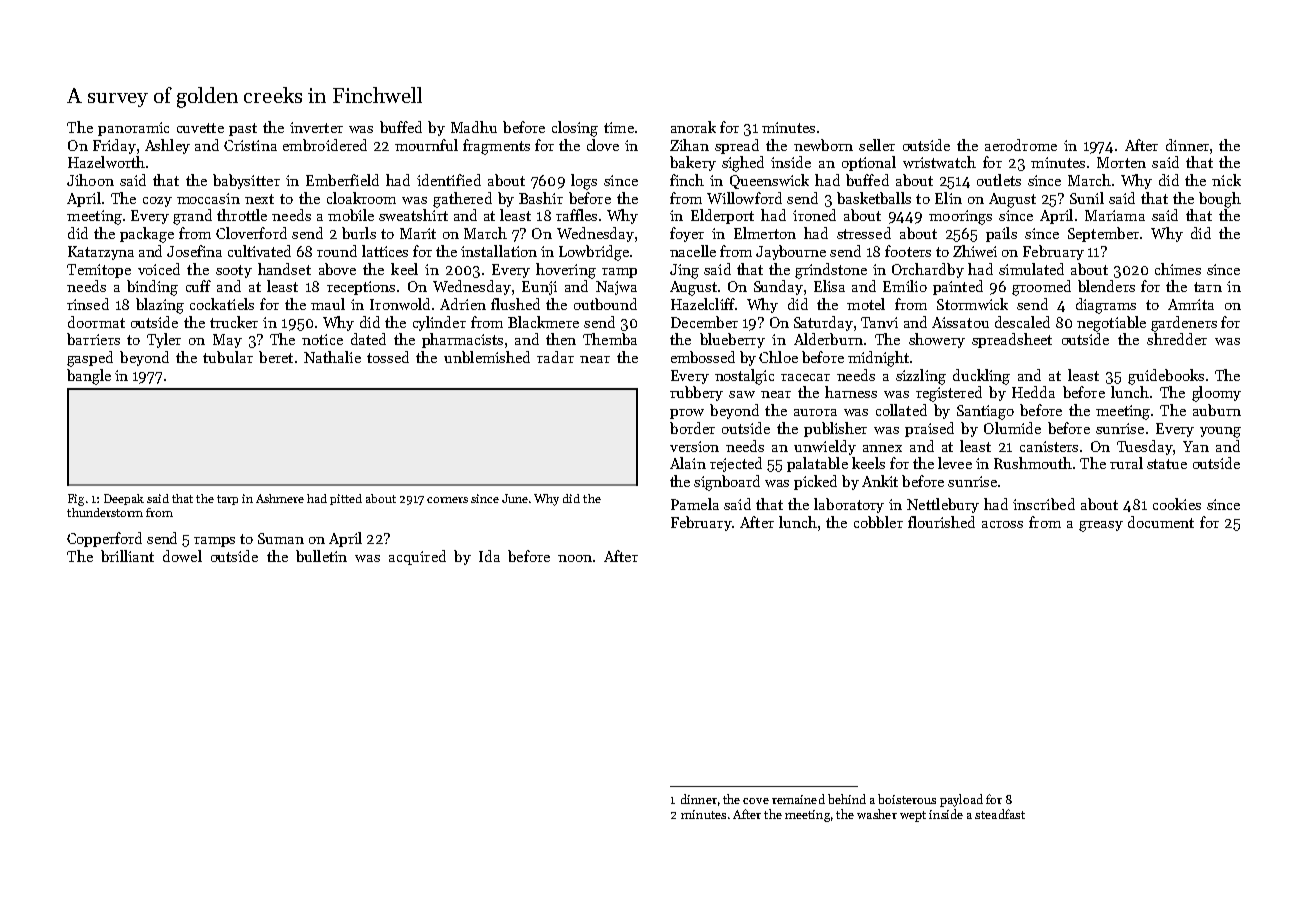  Describe the element at coordinates (687, 414) in the screenshot. I see `prow` at that location.
